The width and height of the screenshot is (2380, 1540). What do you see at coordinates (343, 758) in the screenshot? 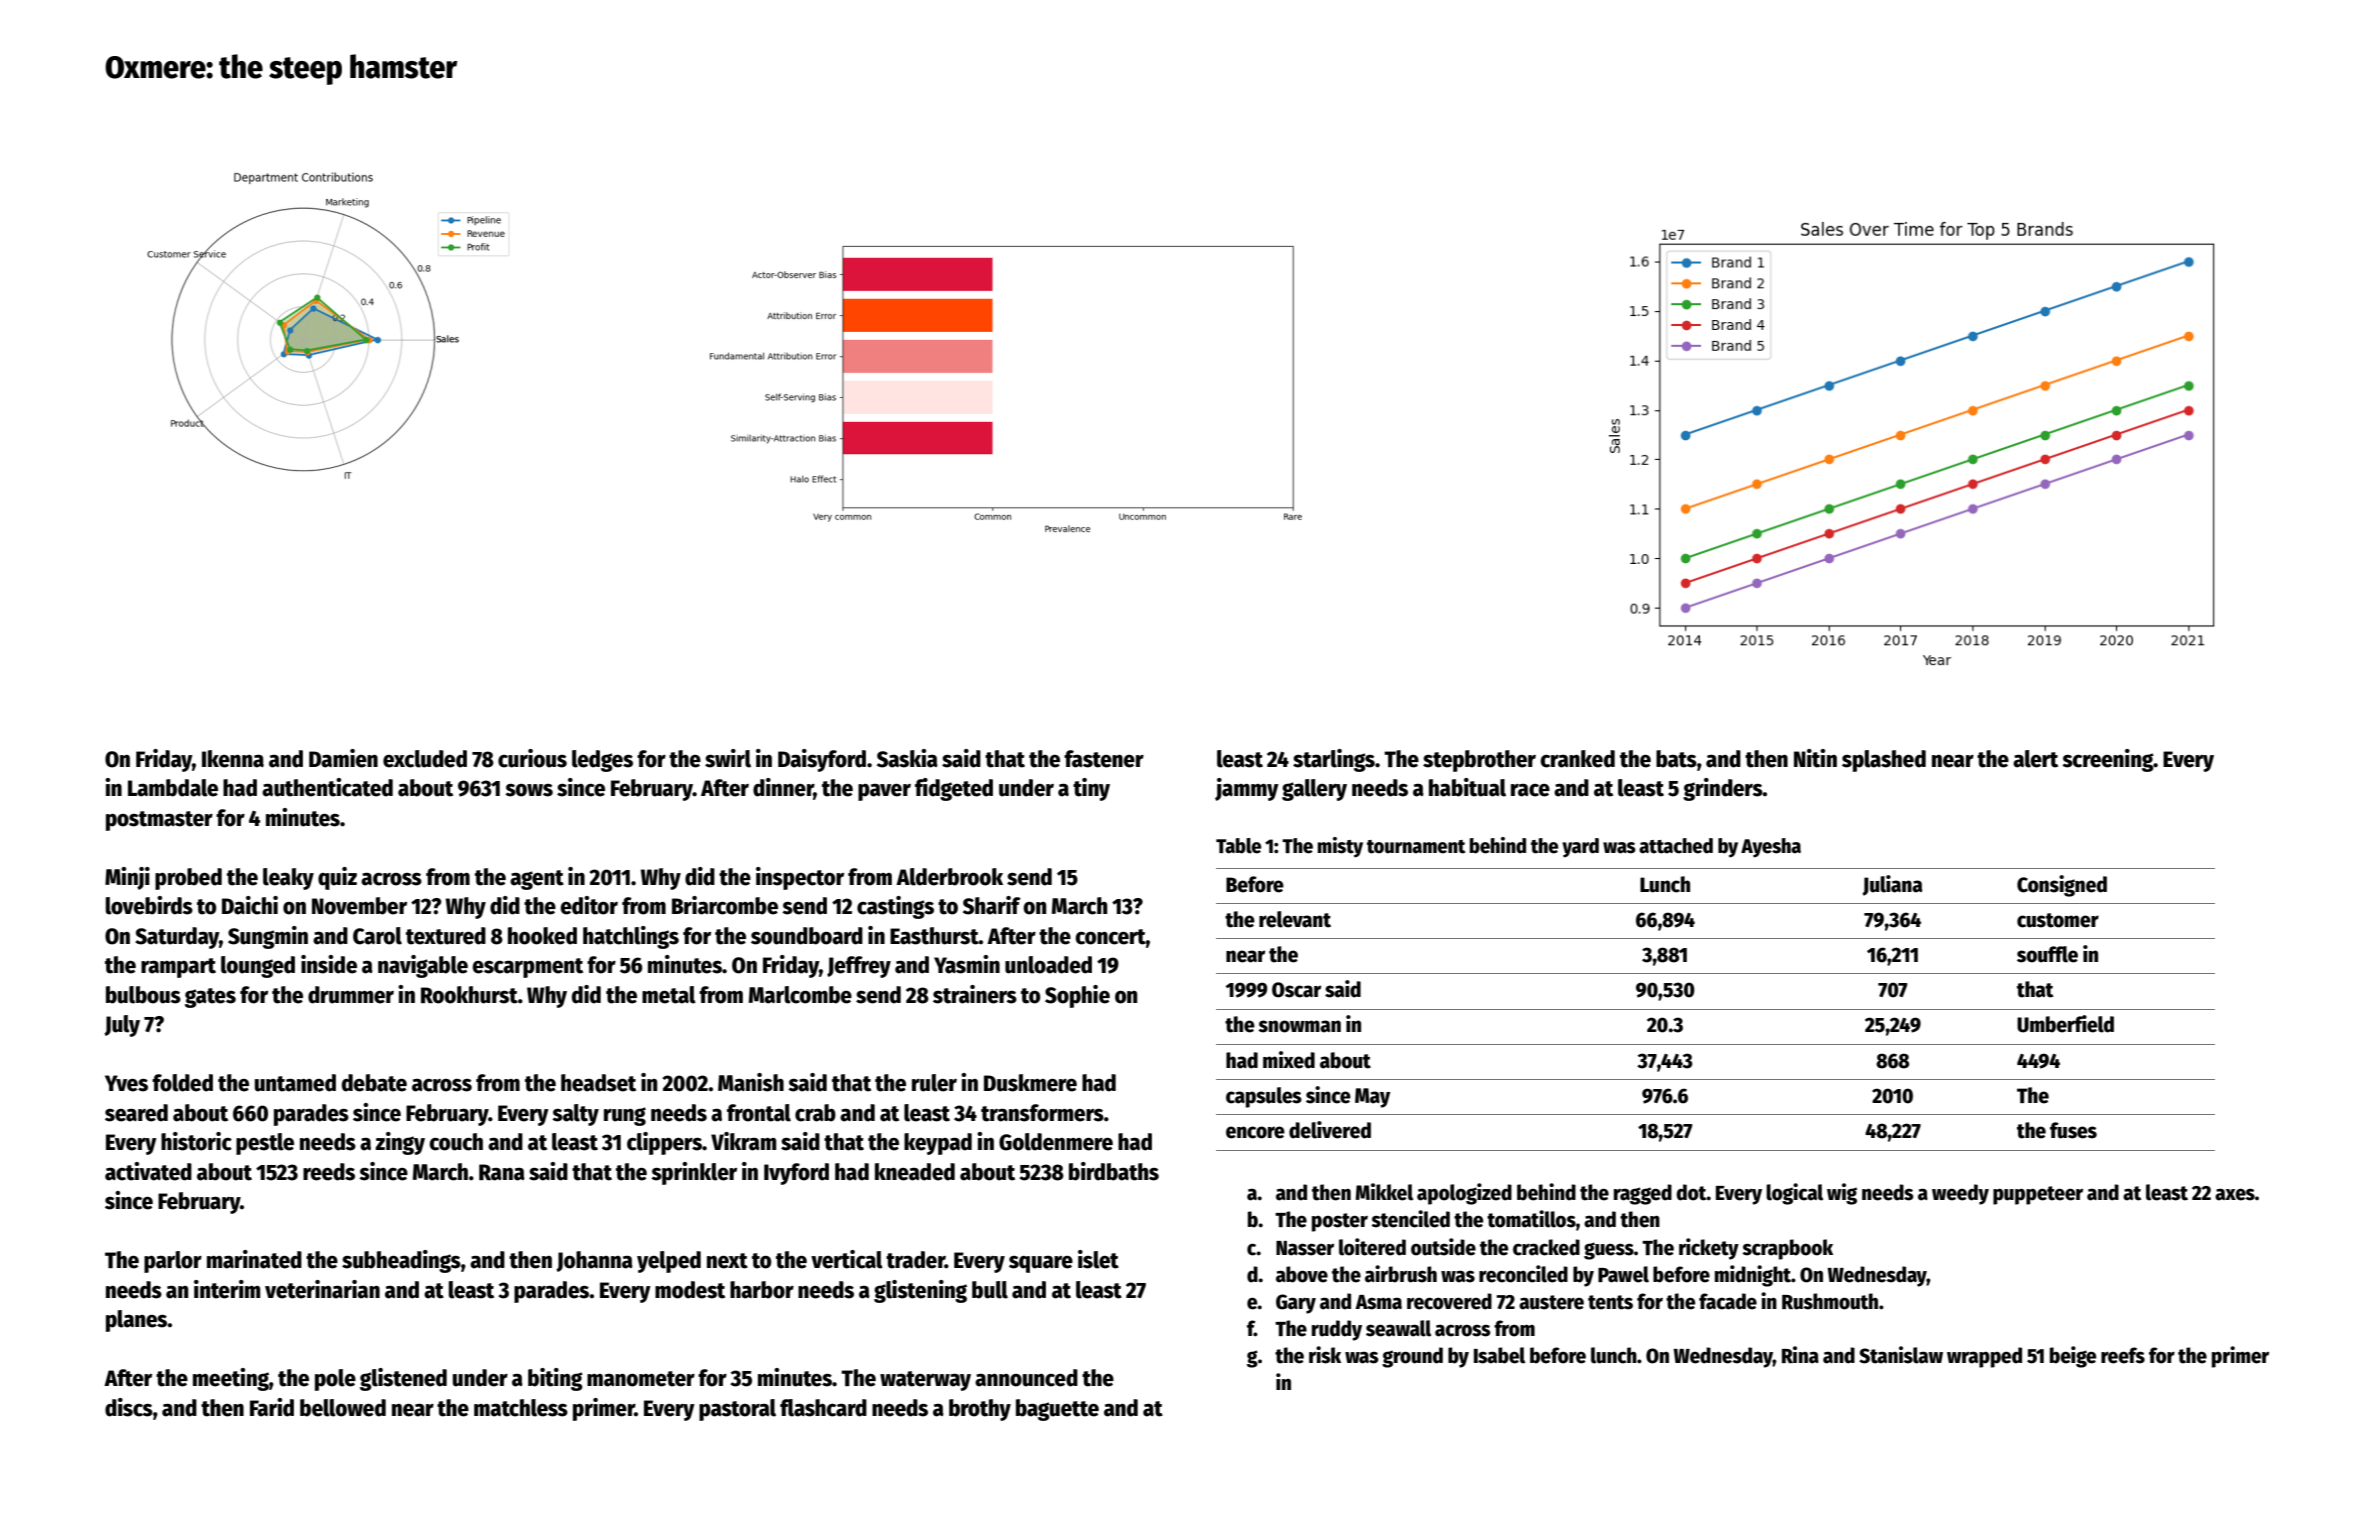
I see `Damien` at bounding box center [343, 758].
